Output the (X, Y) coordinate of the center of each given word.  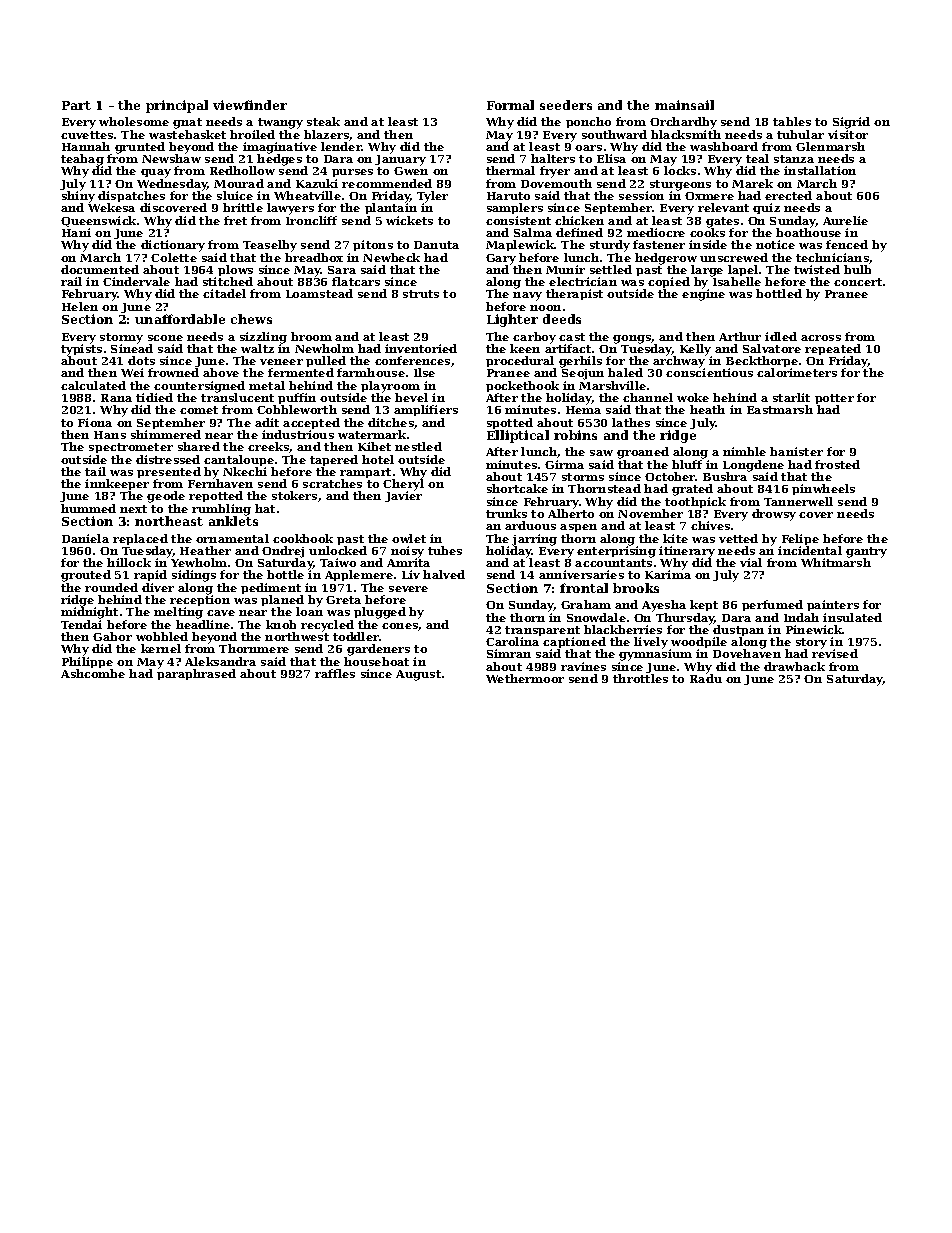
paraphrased (196, 674)
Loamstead (319, 293)
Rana (116, 398)
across (821, 338)
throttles (640, 678)
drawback (794, 666)
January (400, 160)
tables (792, 121)
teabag (82, 160)
